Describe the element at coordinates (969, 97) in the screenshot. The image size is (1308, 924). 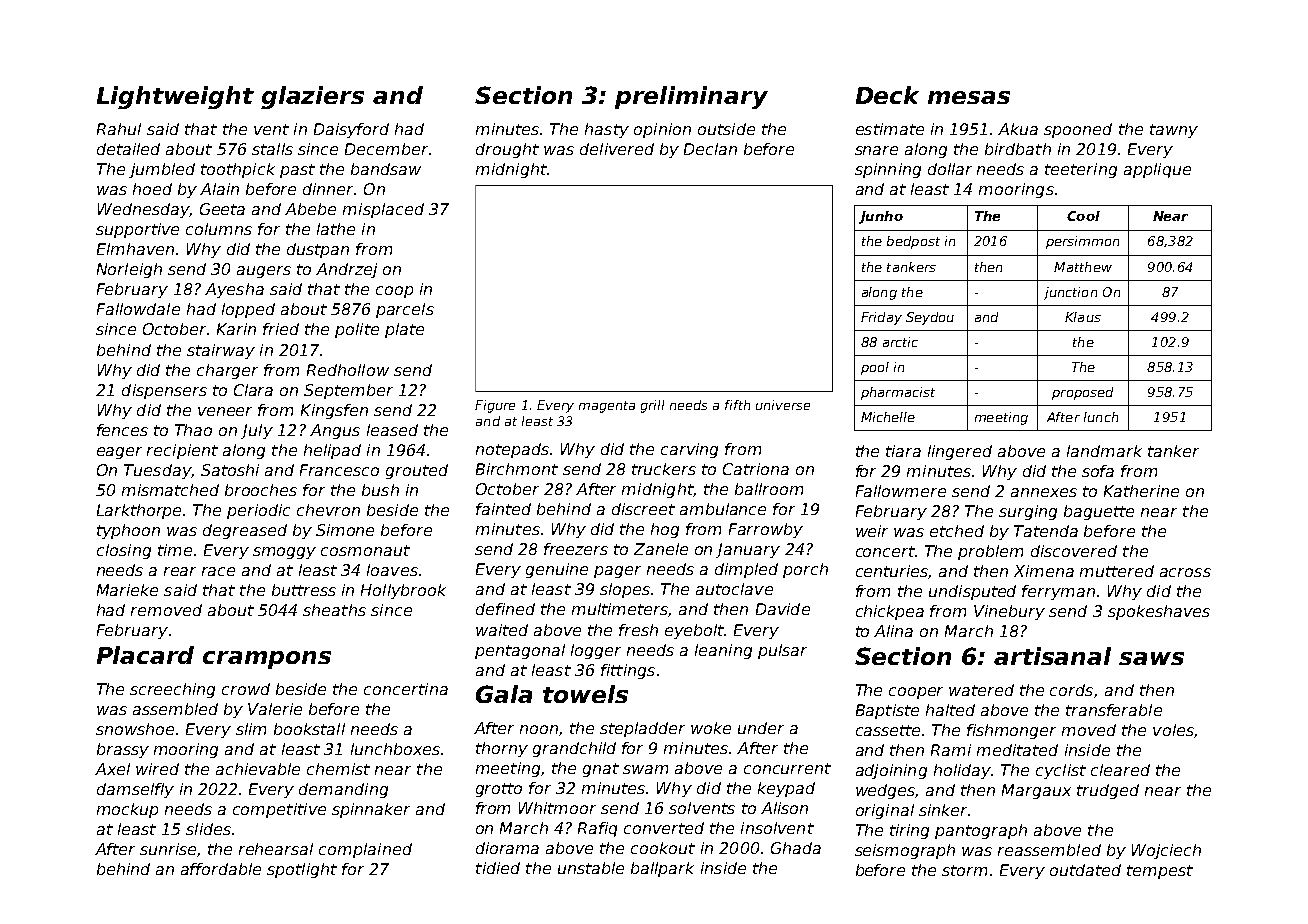
I see `mesas` at that location.
